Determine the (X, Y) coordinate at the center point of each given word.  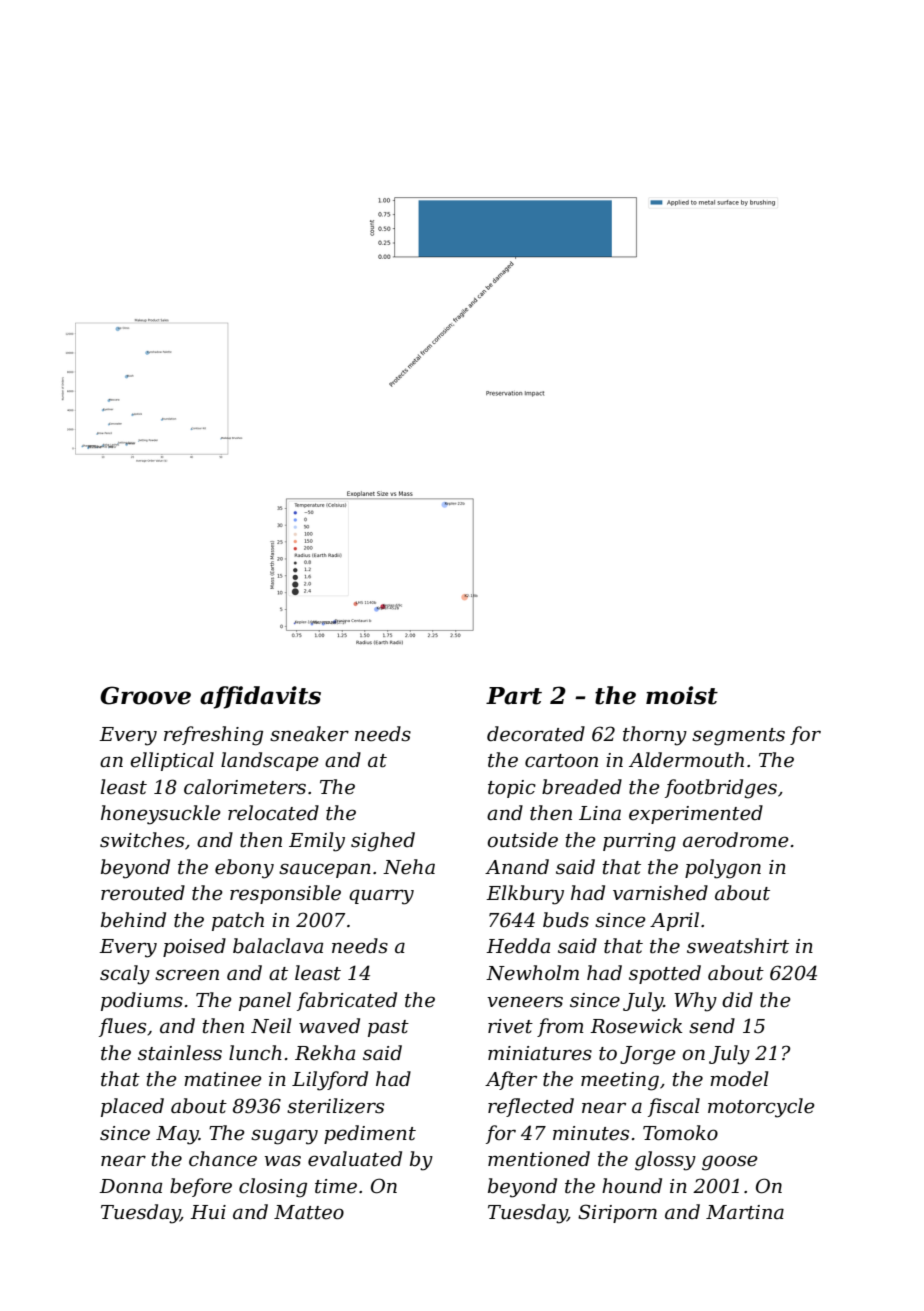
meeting (620, 1081)
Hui (208, 1212)
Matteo (309, 1212)
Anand (517, 866)
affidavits (260, 697)
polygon (723, 869)
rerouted (143, 893)
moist (682, 695)
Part (514, 696)
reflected (531, 1107)
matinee (223, 1079)
